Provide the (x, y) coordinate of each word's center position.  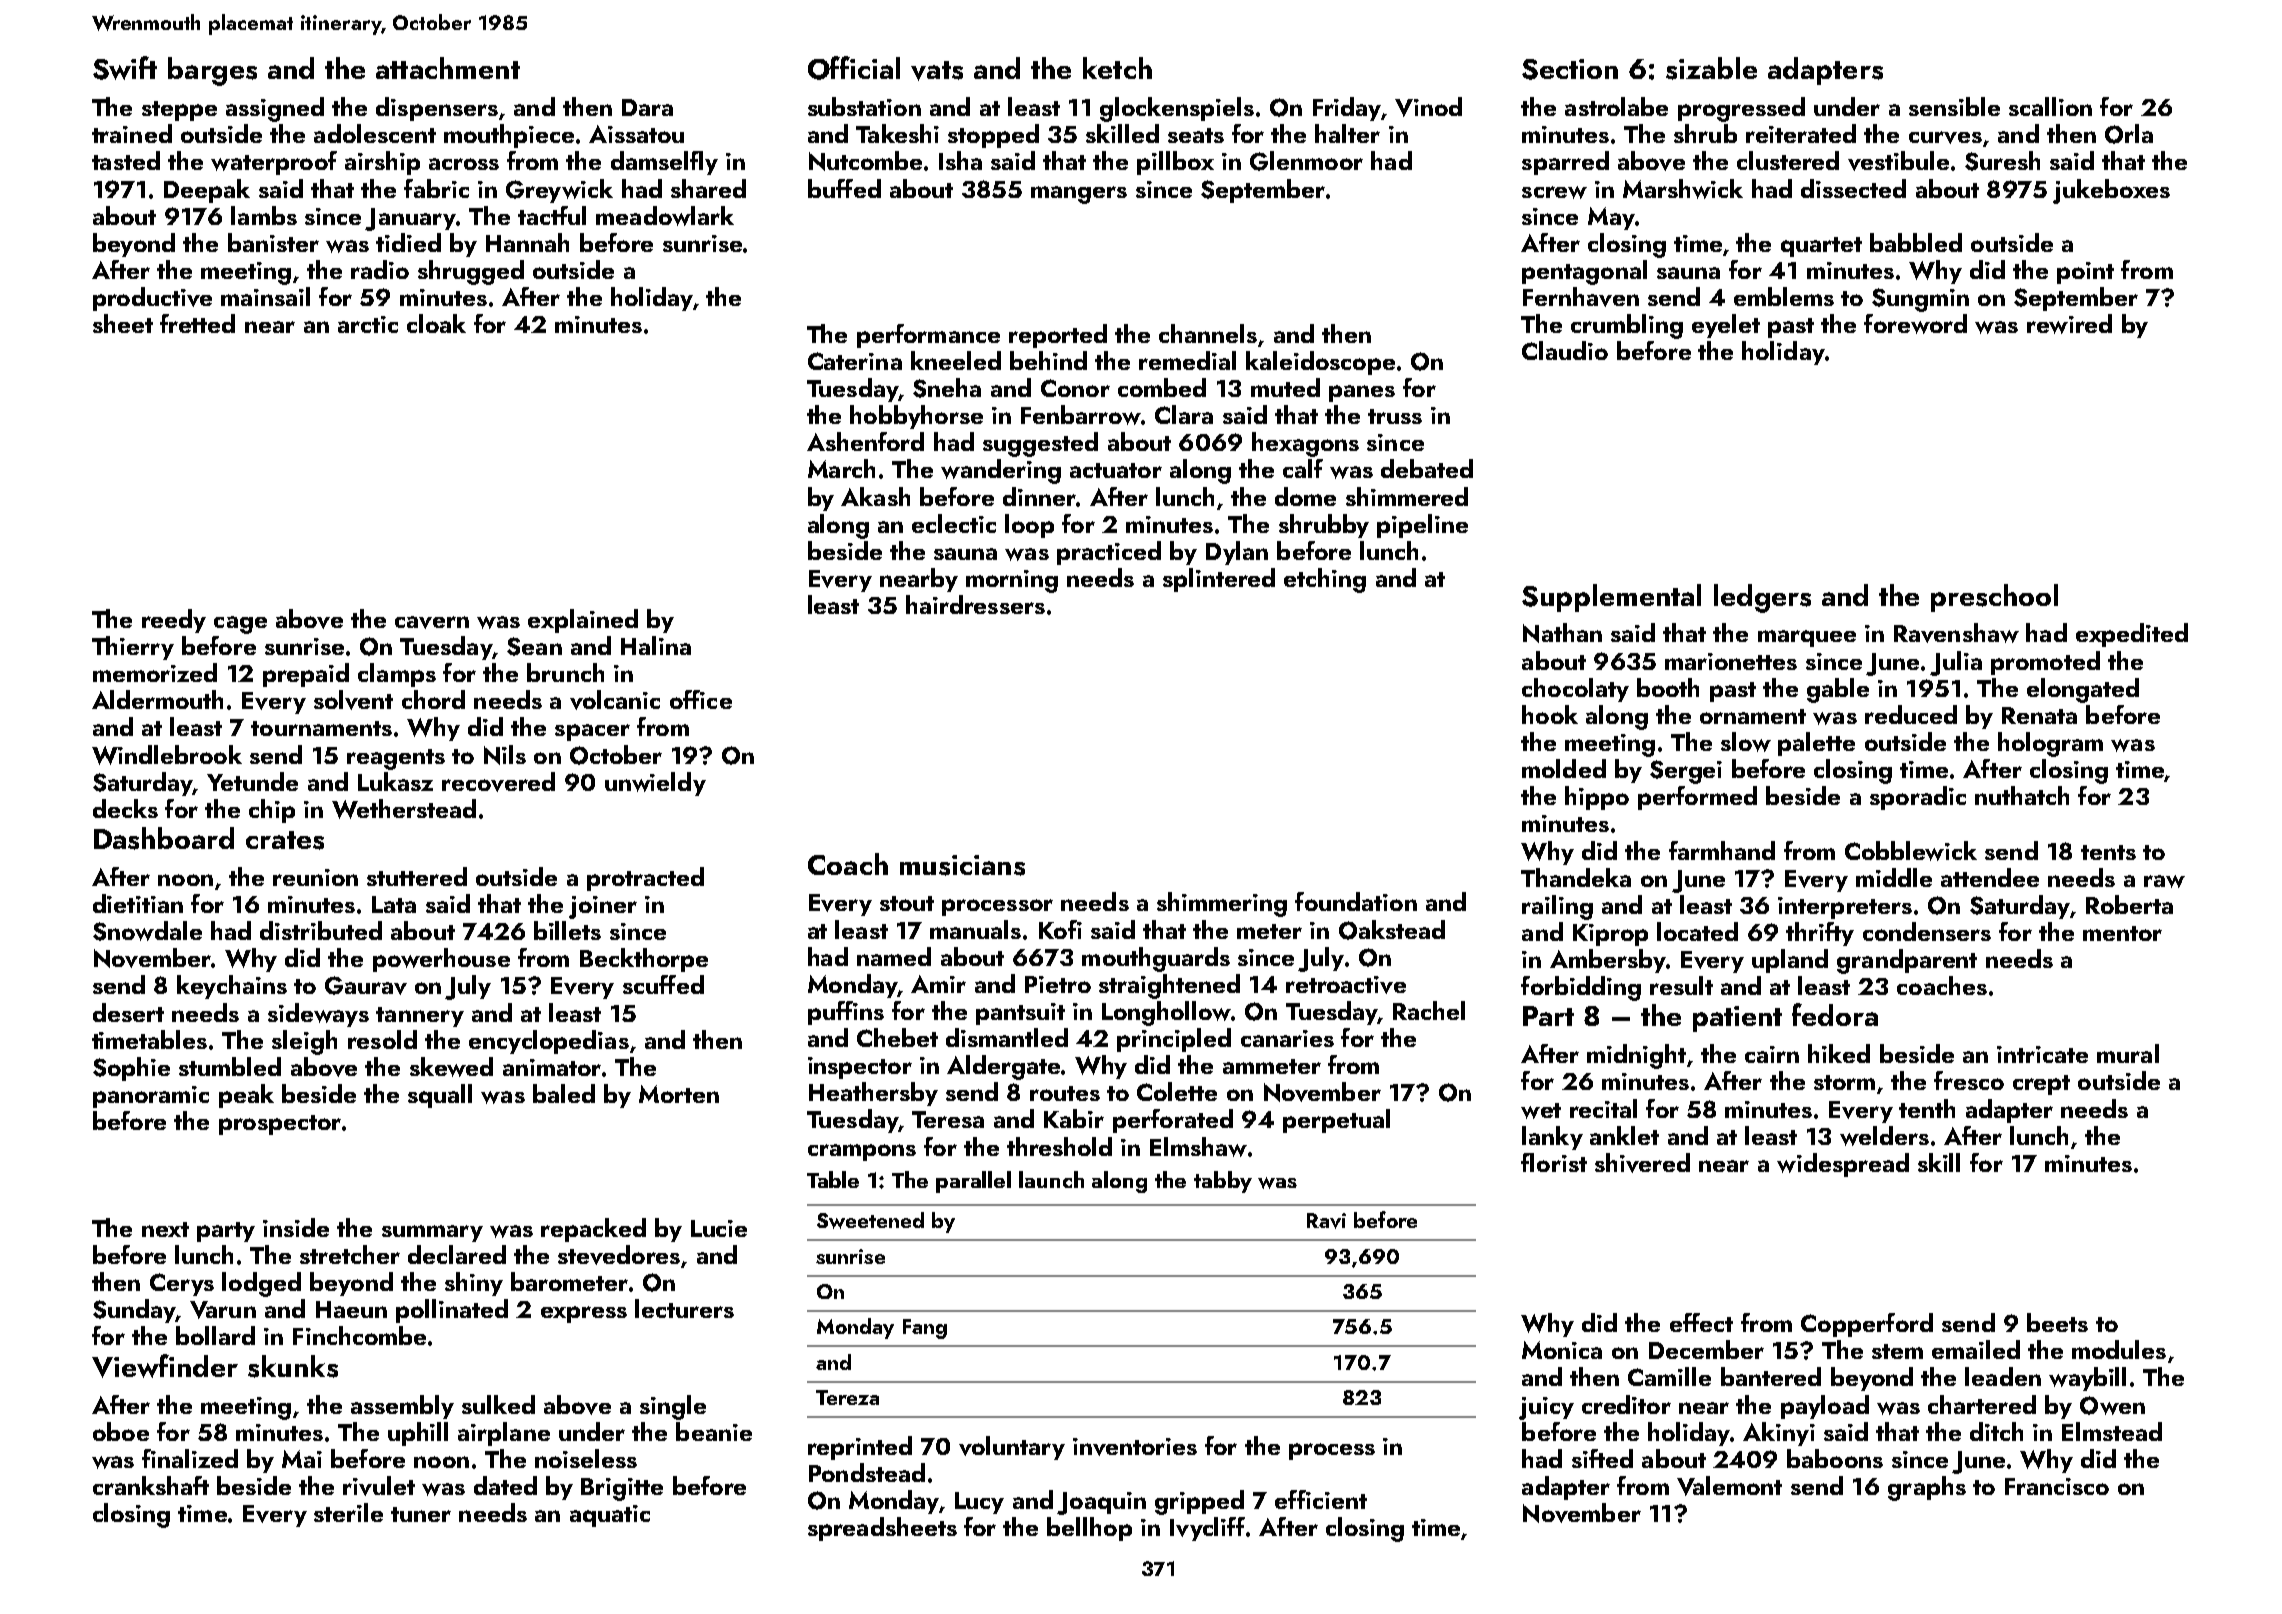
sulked (498, 1404)
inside (296, 1227)
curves (1945, 137)
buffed (844, 188)
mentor (2122, 933)
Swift (125, 68)
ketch (1117, 68)
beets (2057, 1322)
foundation (1356, 901)
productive (152, 299)
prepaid (306, 675)
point (2085, 273)
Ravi (1326, 1221)
